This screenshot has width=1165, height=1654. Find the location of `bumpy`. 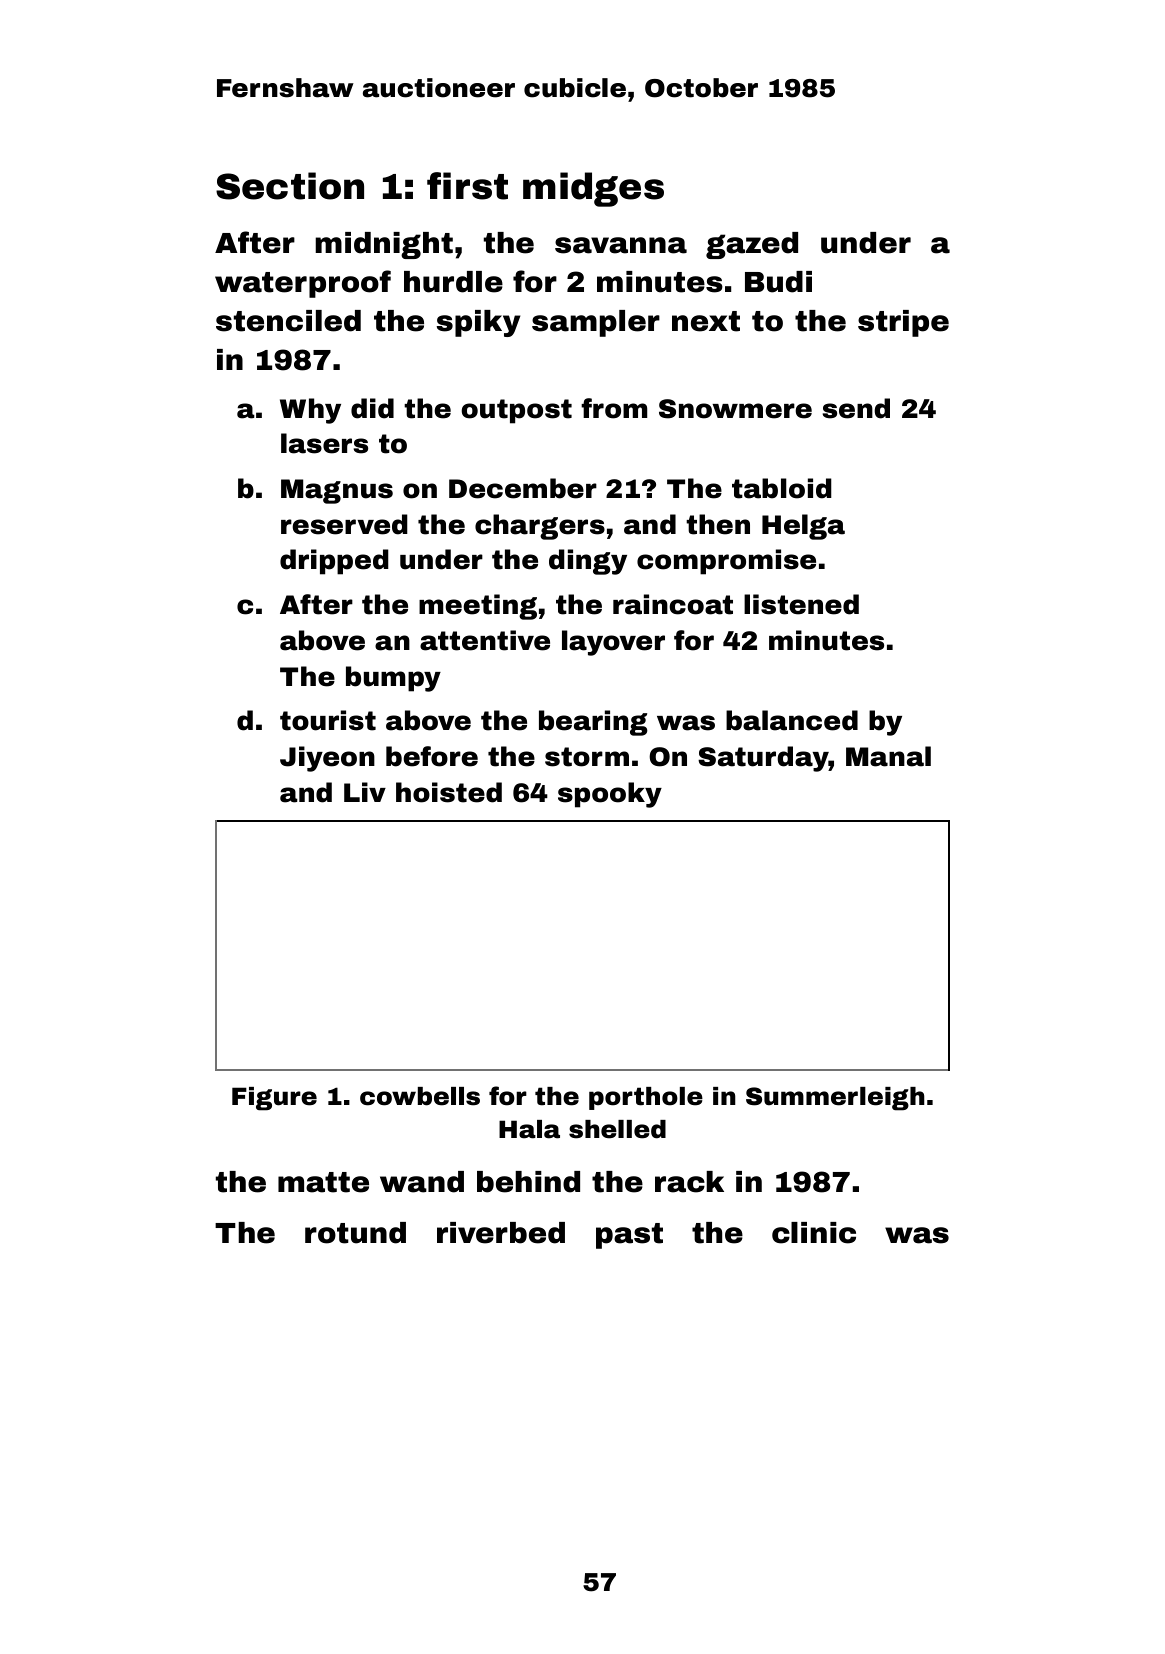

bumpy is located at coordinates (393, 679).
